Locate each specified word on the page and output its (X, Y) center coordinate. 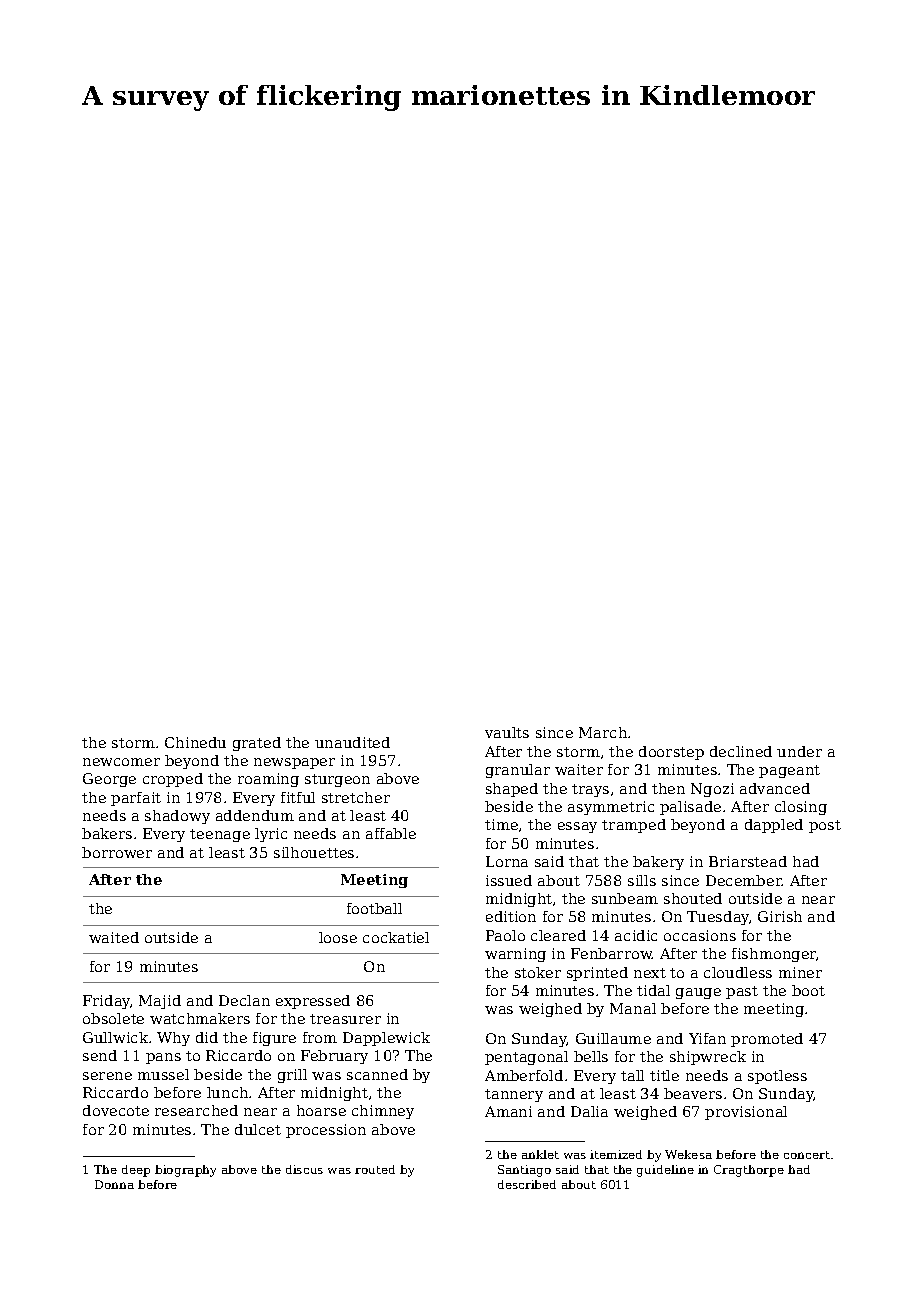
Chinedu (195, 742)
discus (304, 1169)
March (603, 732)
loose (338, 937)
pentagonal (526, 1058)
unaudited (352, 742)
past (742, 992)
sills (642, 880)
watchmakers (200, 1018)
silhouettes (314, 852)
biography (185, 1171)
